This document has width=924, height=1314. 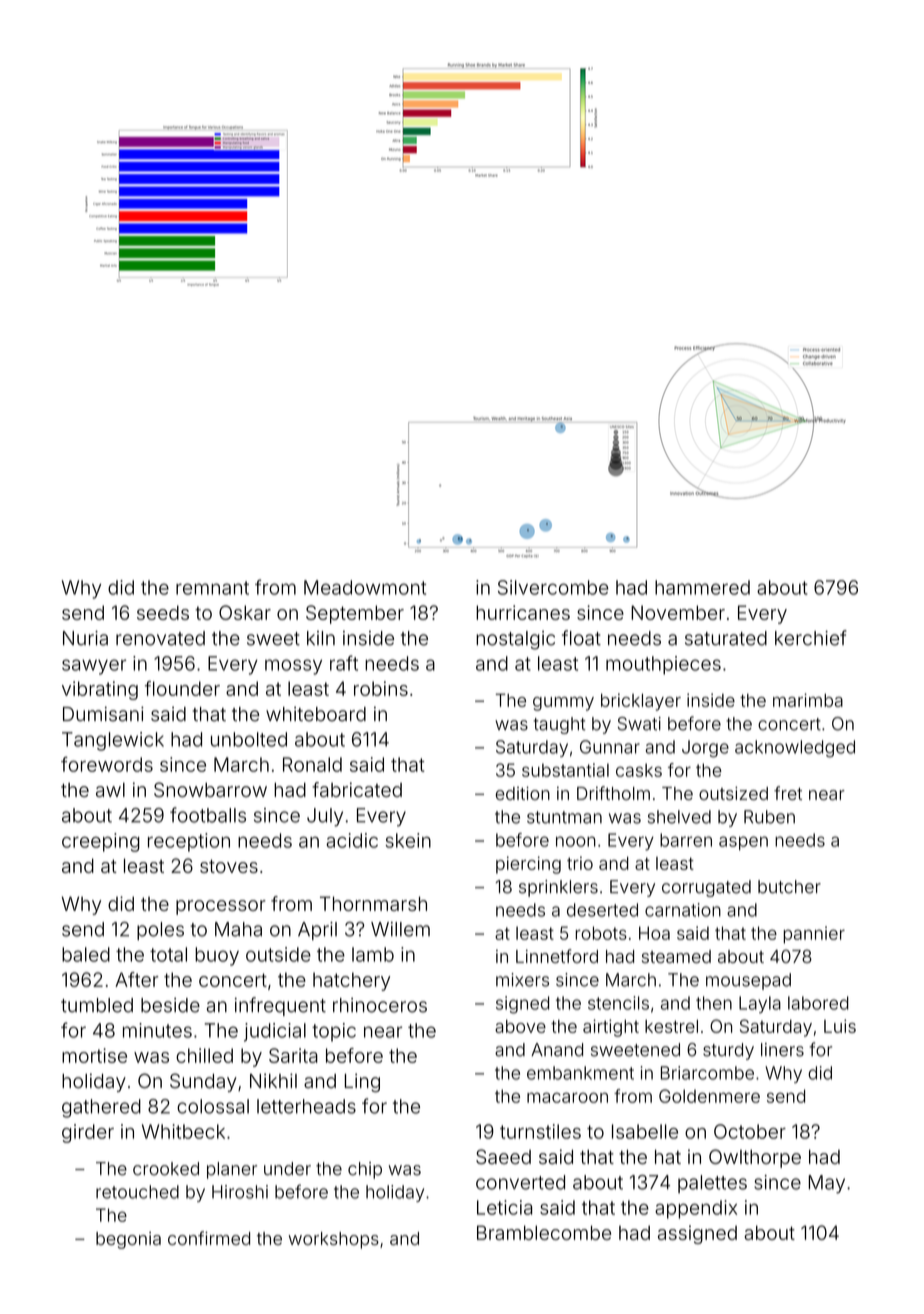 I want to click on appendix, so click(x=696, y=1209).
